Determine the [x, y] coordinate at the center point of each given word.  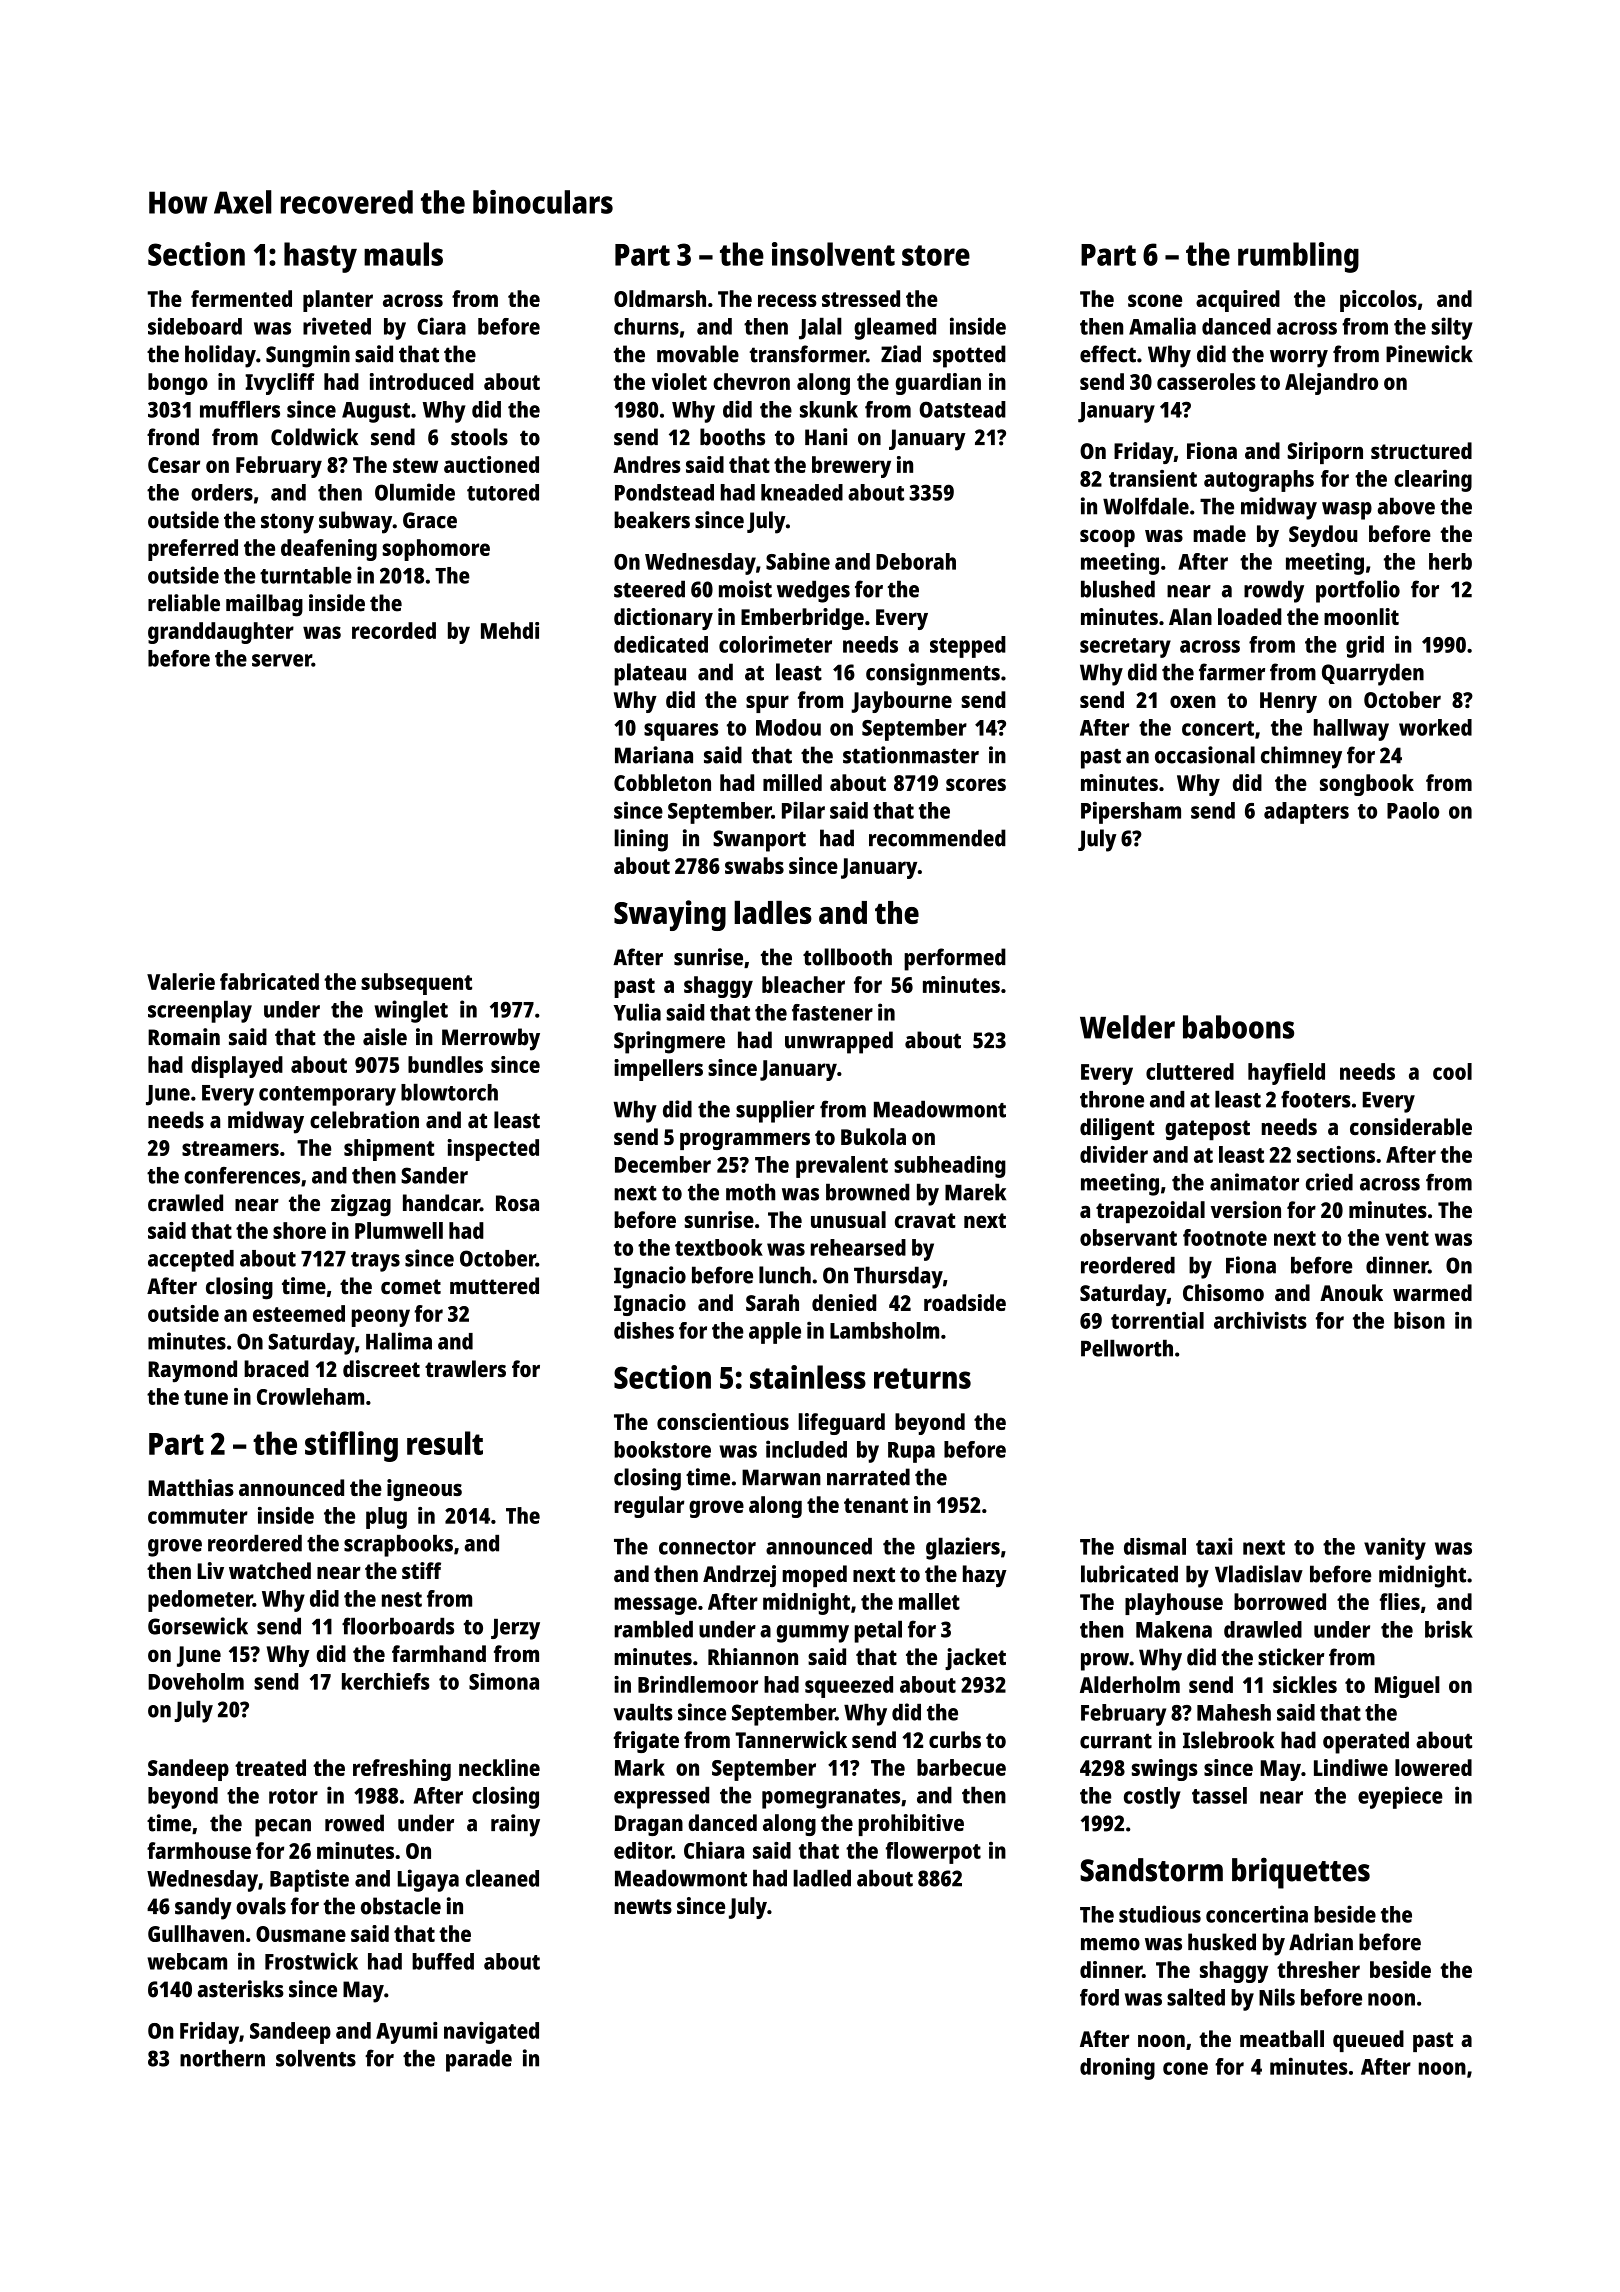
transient [1153, 478]
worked [1435, 727]
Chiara [714, 1850]
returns [922, 1378]
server [282, 660]
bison [1419, 1320]
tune [206, 1397]
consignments [933, 674]
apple [775, 1333]
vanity [1395, 1548]
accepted [191, 1261]
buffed [443, 1961]
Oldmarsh [660, 298]
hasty [320, 257]
